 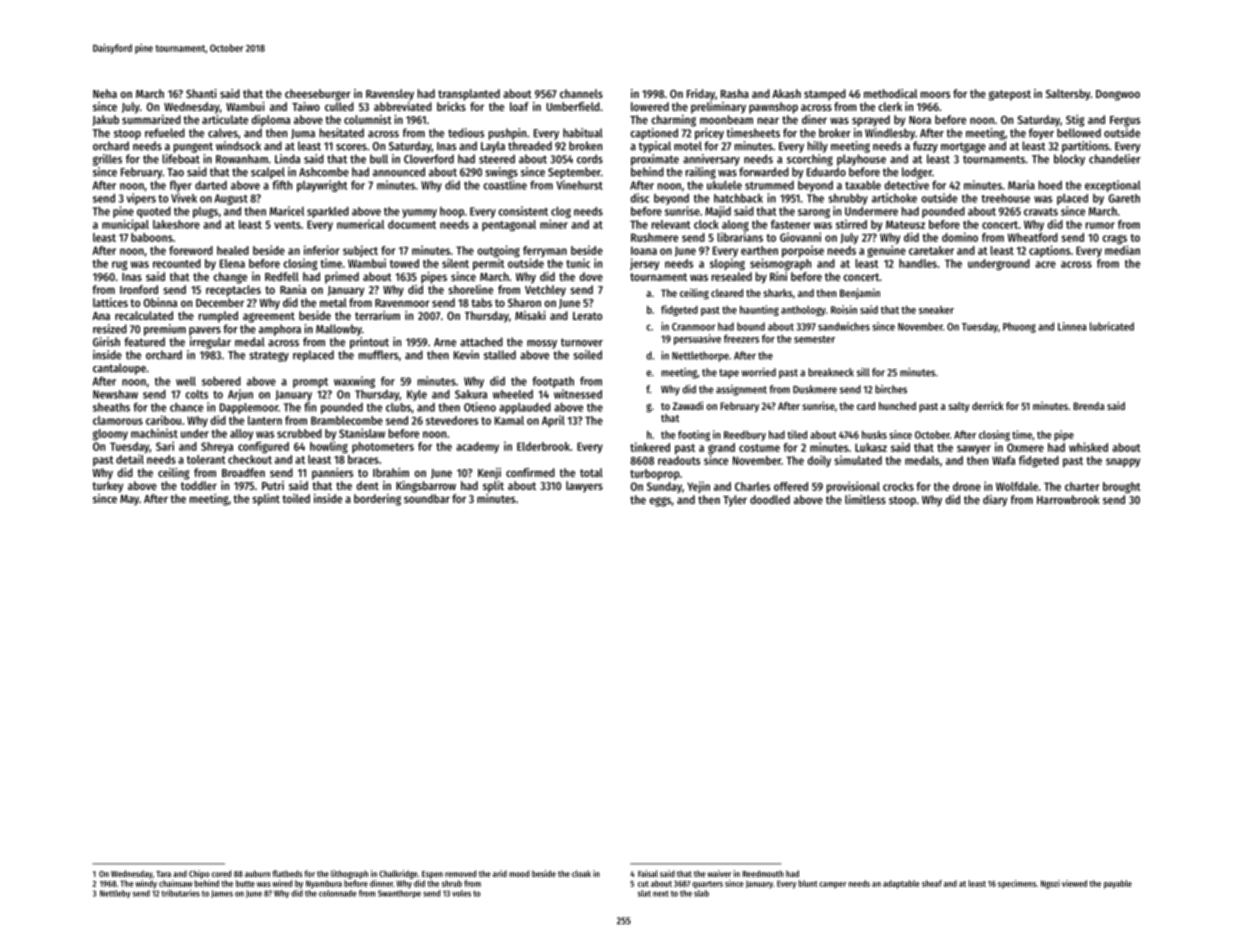 I want to click on diploma, so click(x=271, y=121).
